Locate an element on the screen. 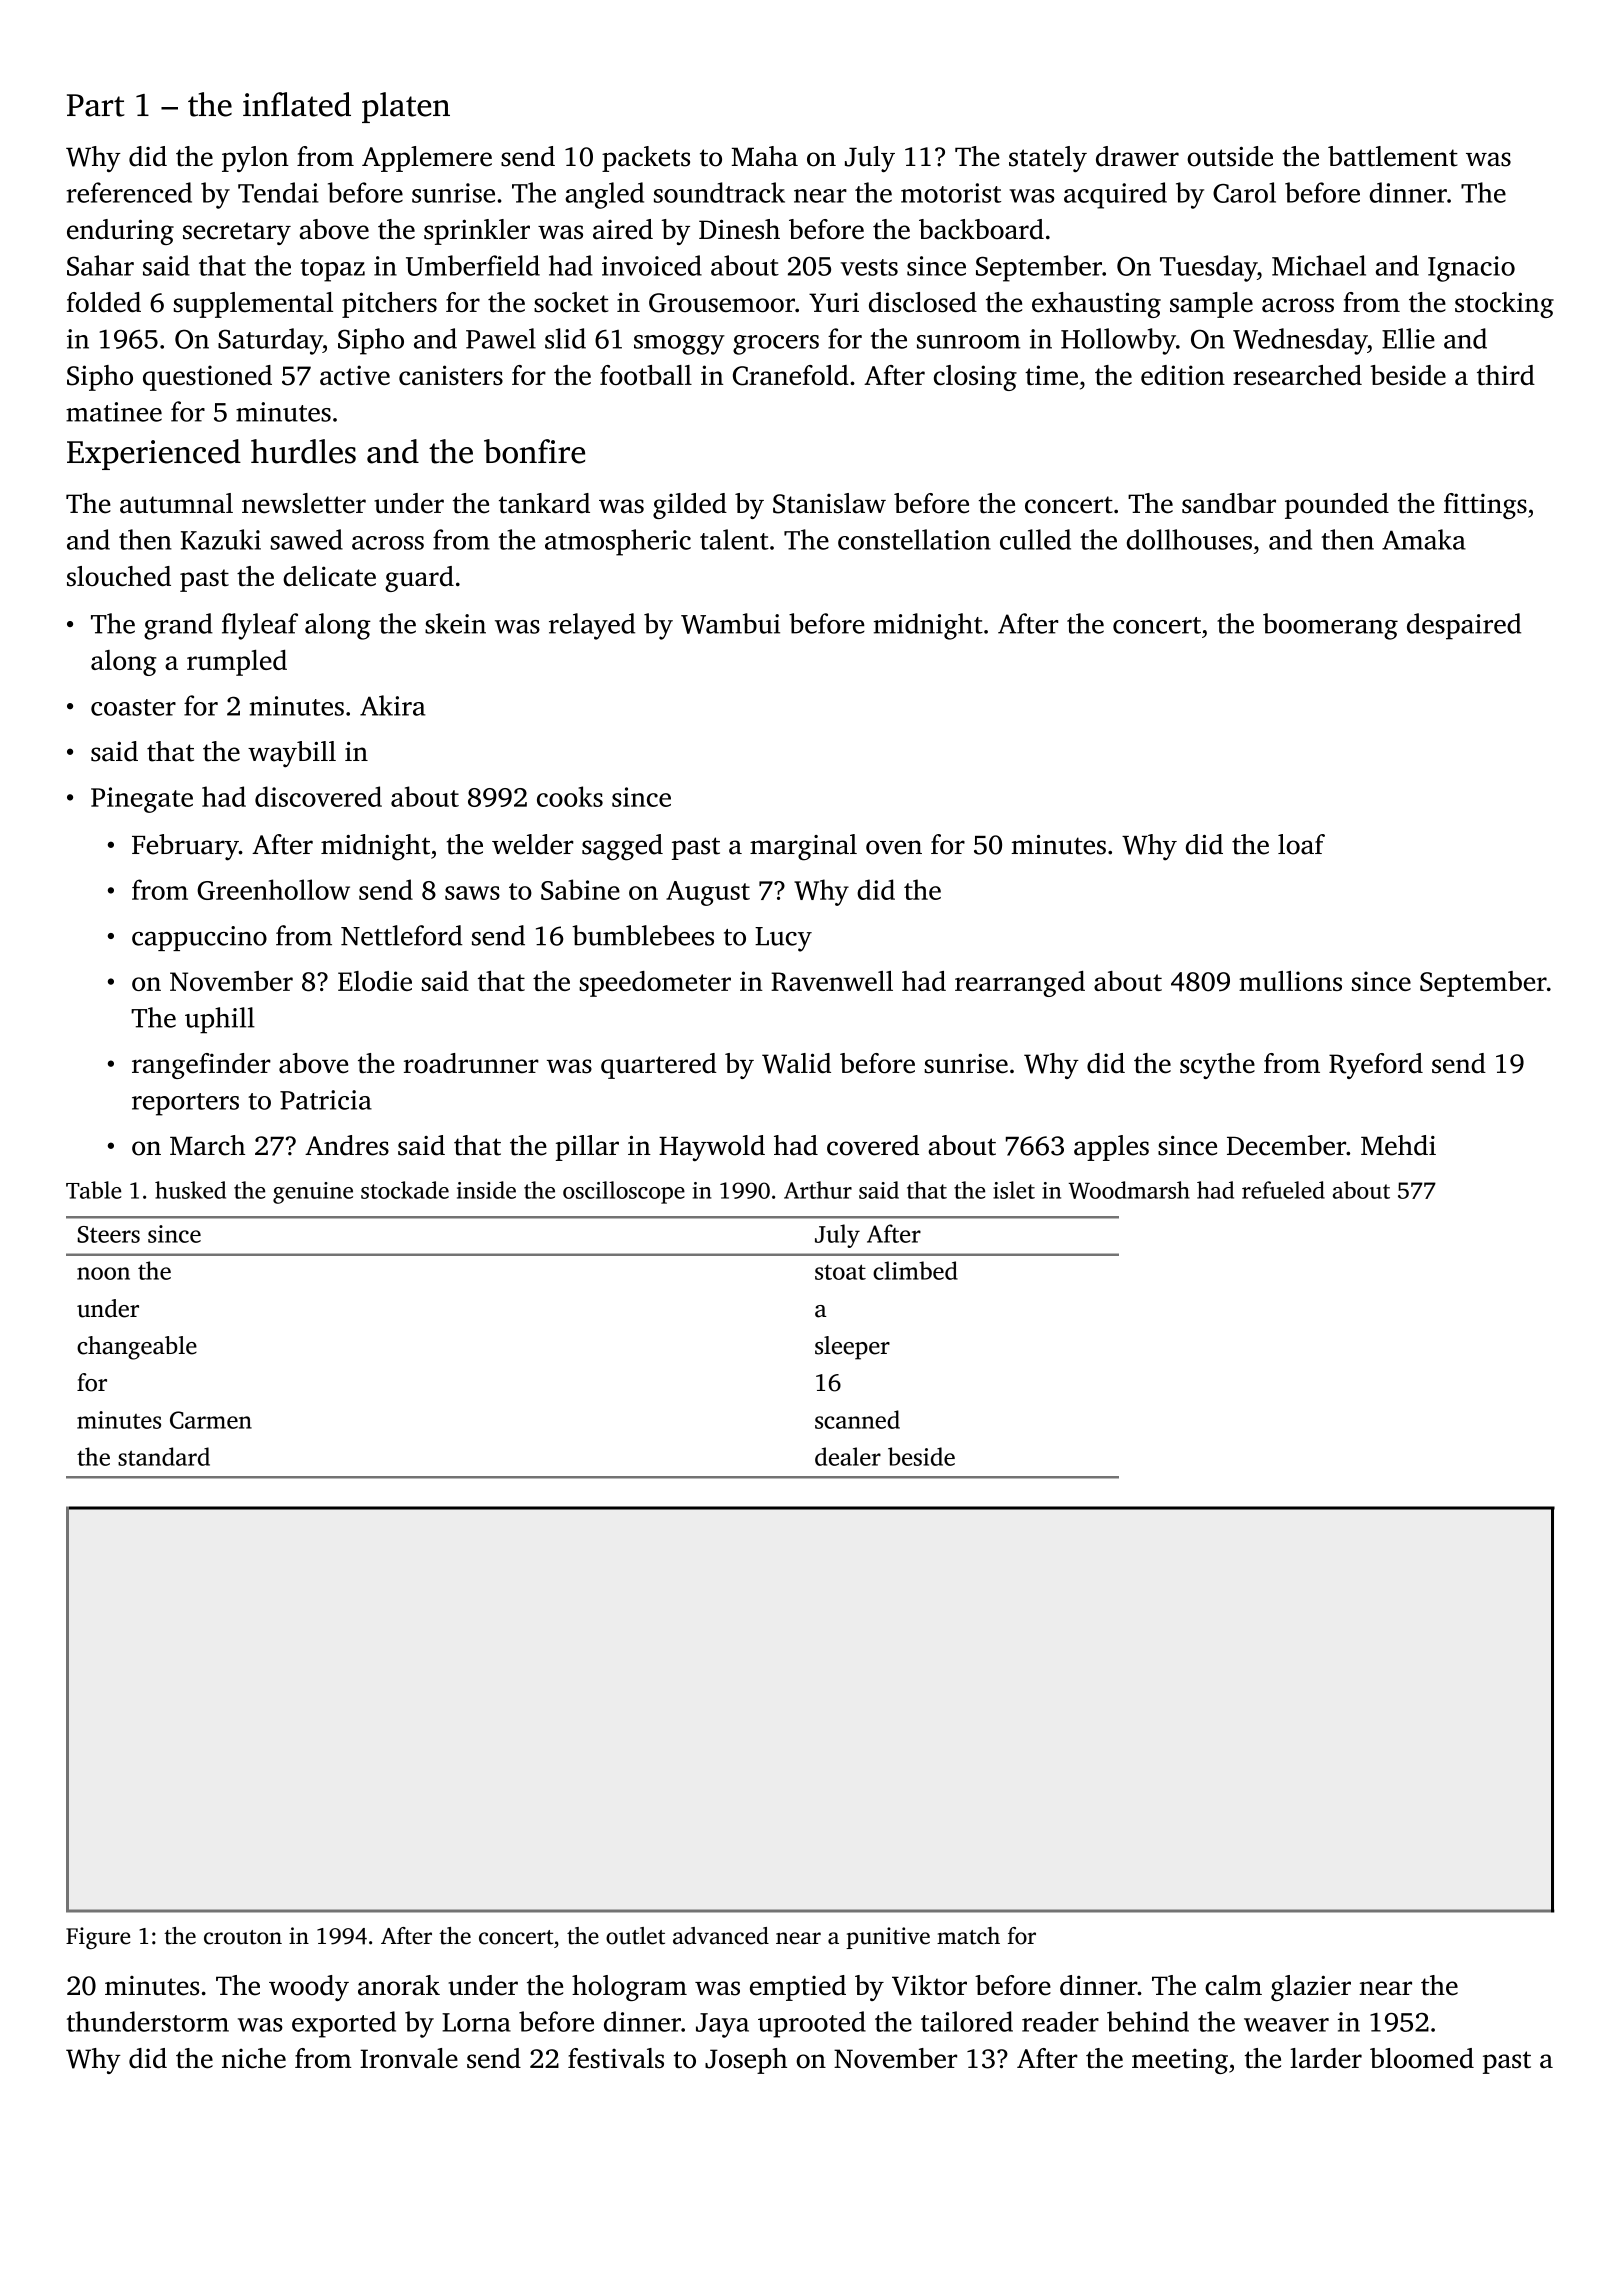 Image resolution: width=1620 pixels, height=2292 pixels. Figure is located at coordinates (98, 1938).
